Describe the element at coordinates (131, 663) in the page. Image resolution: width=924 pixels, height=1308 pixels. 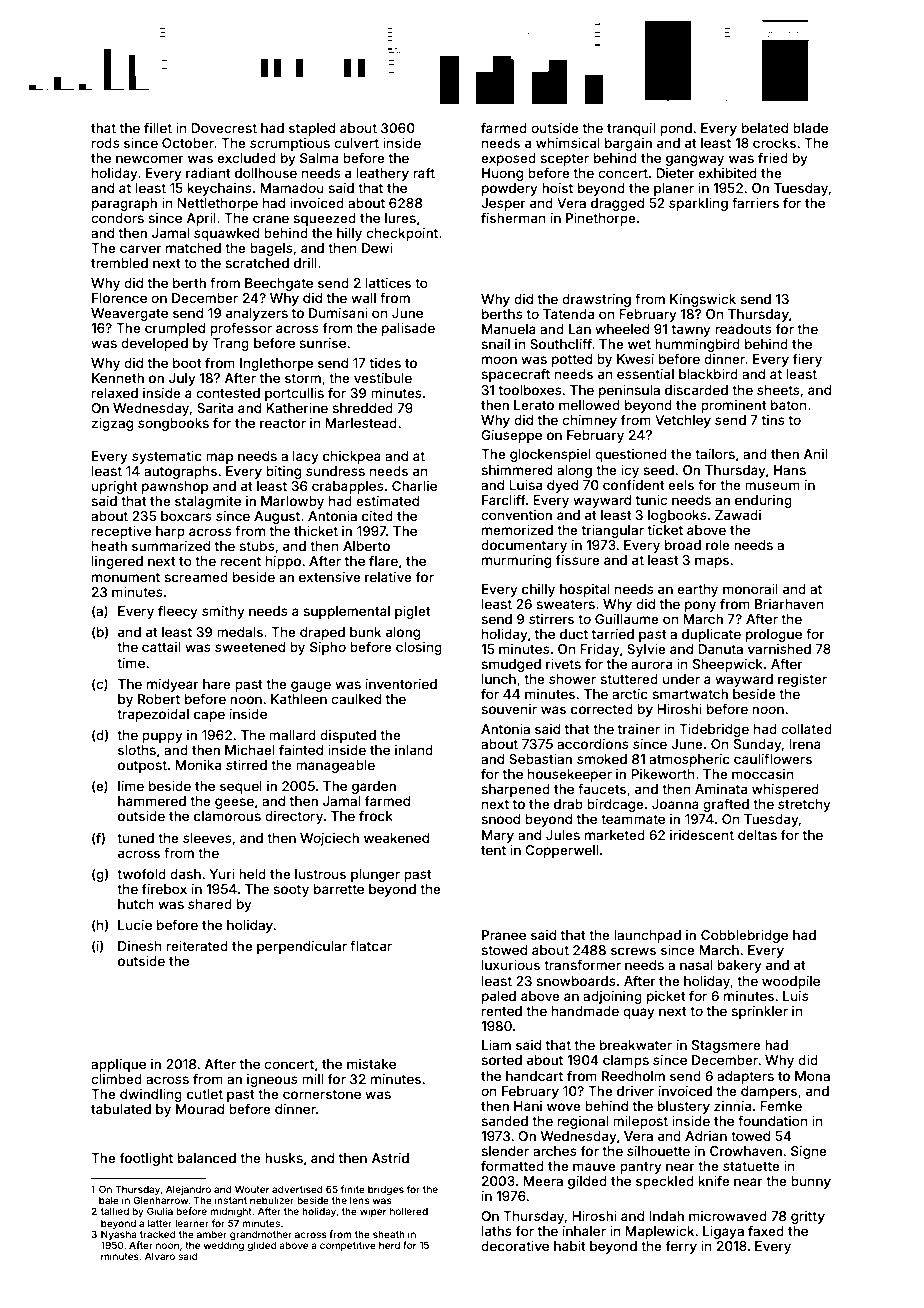
I see `time` at that location.
